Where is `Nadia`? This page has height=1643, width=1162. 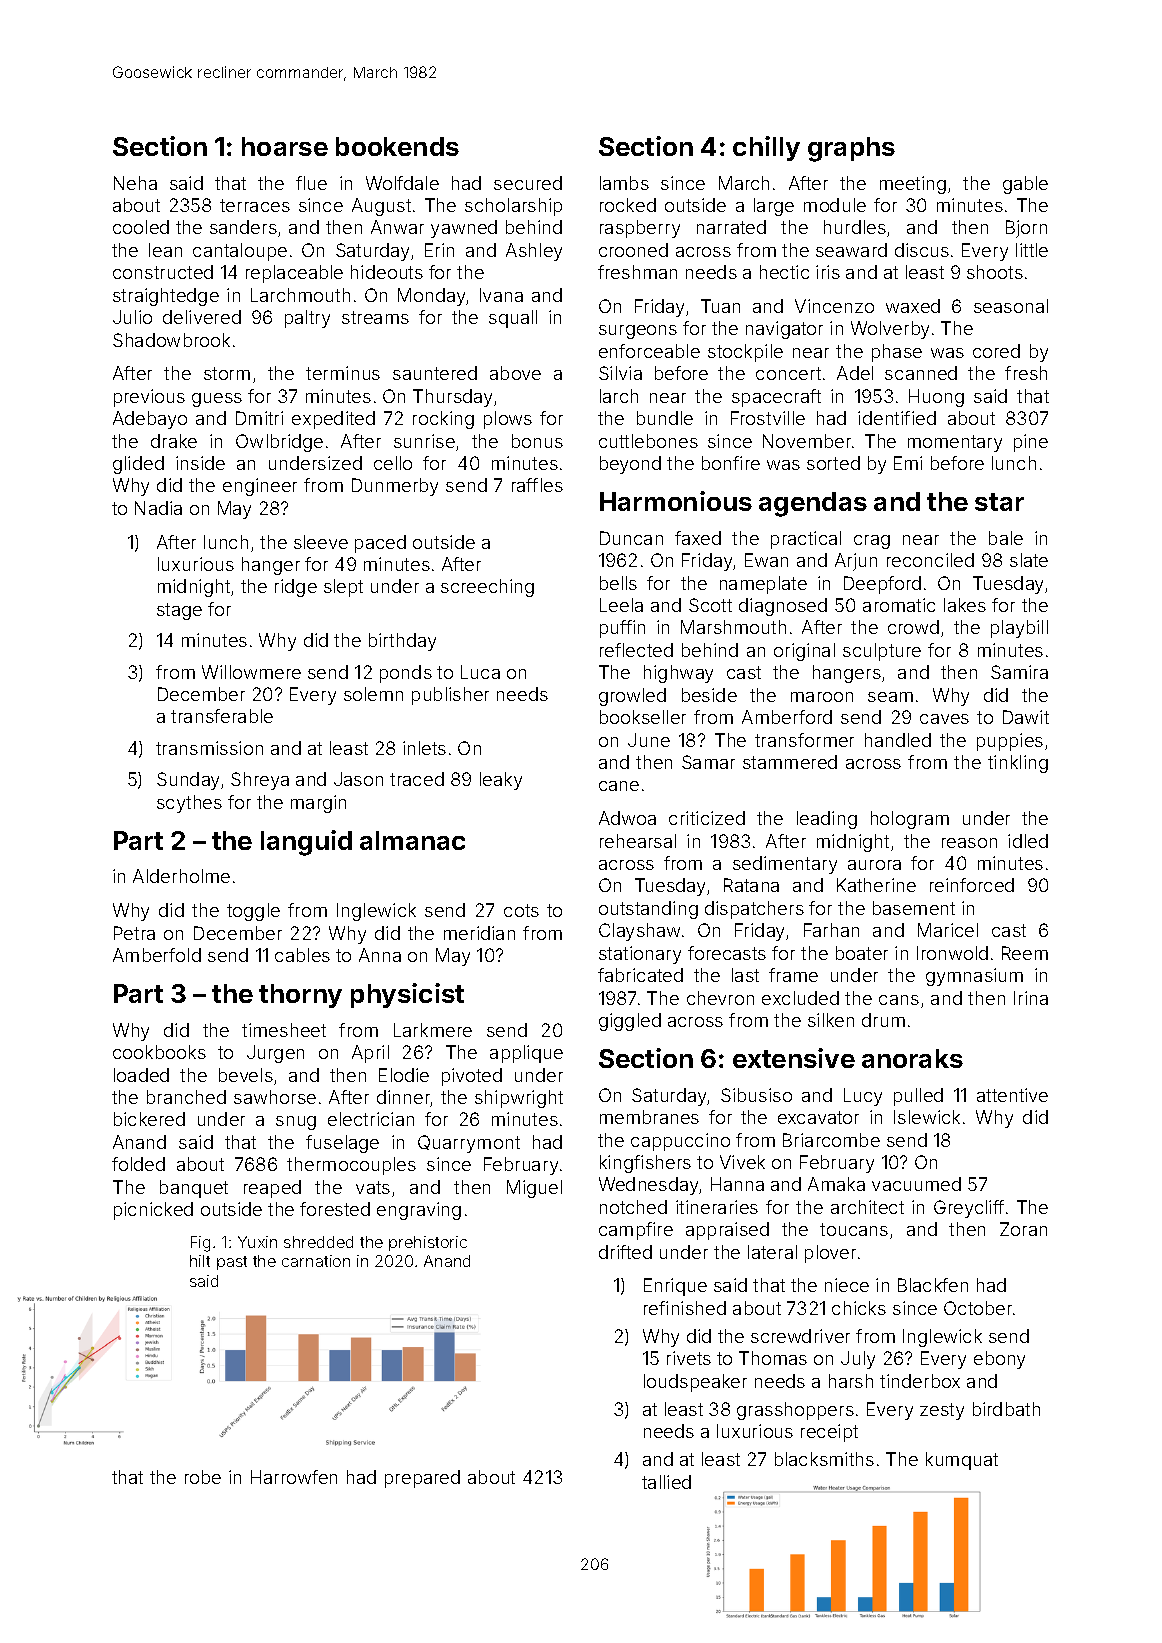 Nadia is located at coordinates (158, 508).
